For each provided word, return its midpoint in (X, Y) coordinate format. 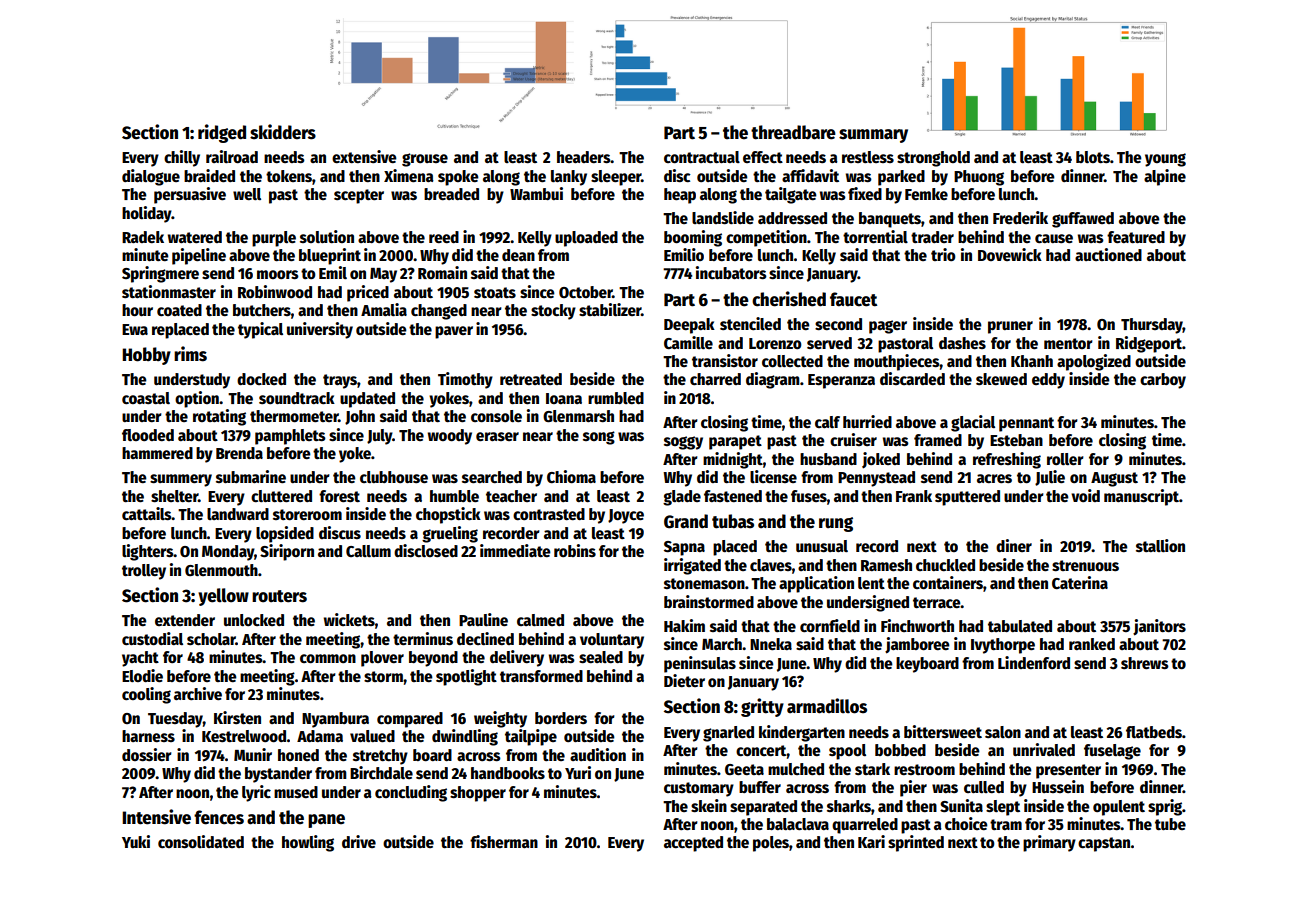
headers (583, 157)
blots (1093, 157)
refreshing (1007, 460)
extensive (364, 156)
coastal (146, 398)
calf (827, 422)
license (773, 476)
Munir (253, 754)
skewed (1001, 379)
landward (238, 514)
